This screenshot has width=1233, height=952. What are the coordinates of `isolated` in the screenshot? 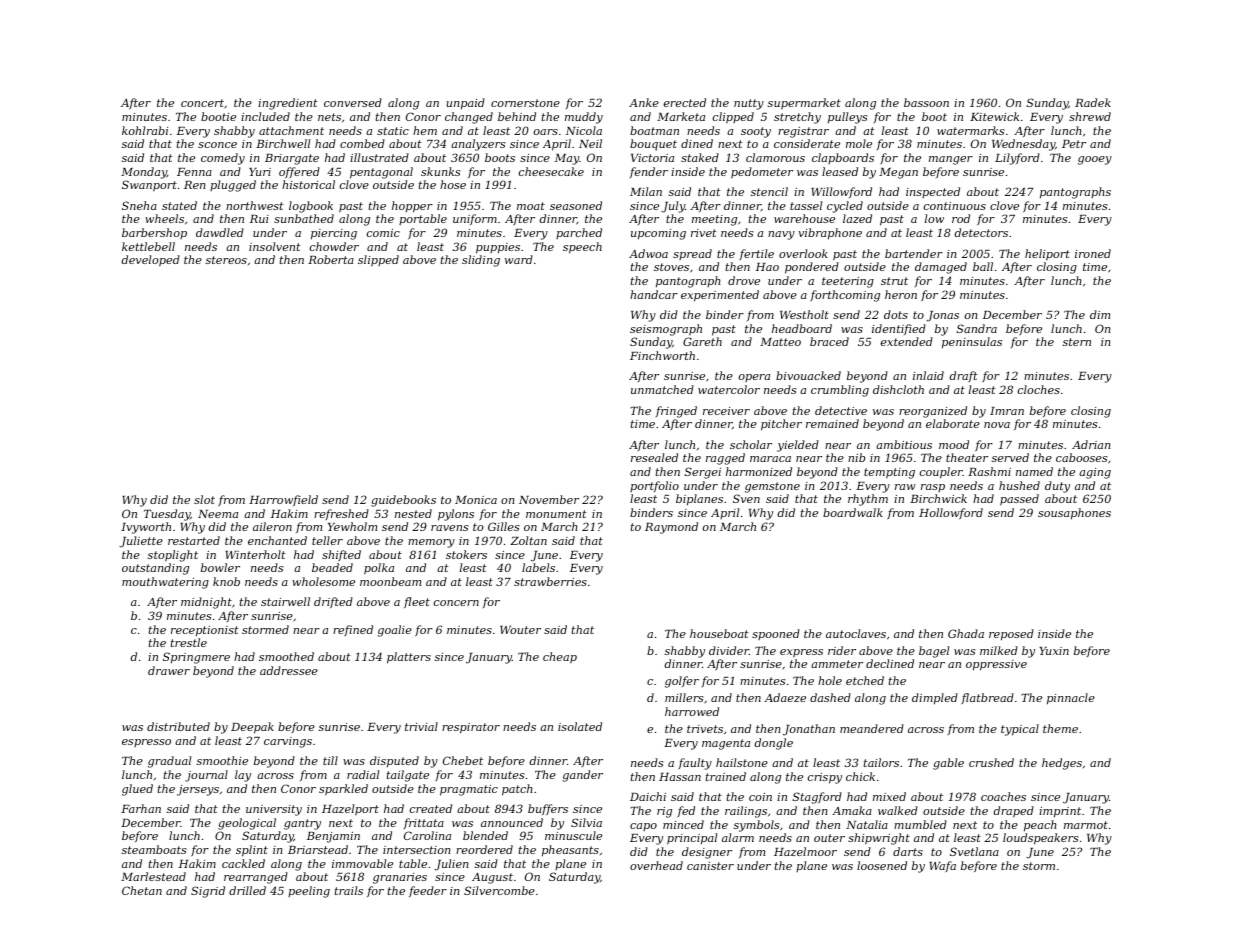 It's located at (580, 726).
